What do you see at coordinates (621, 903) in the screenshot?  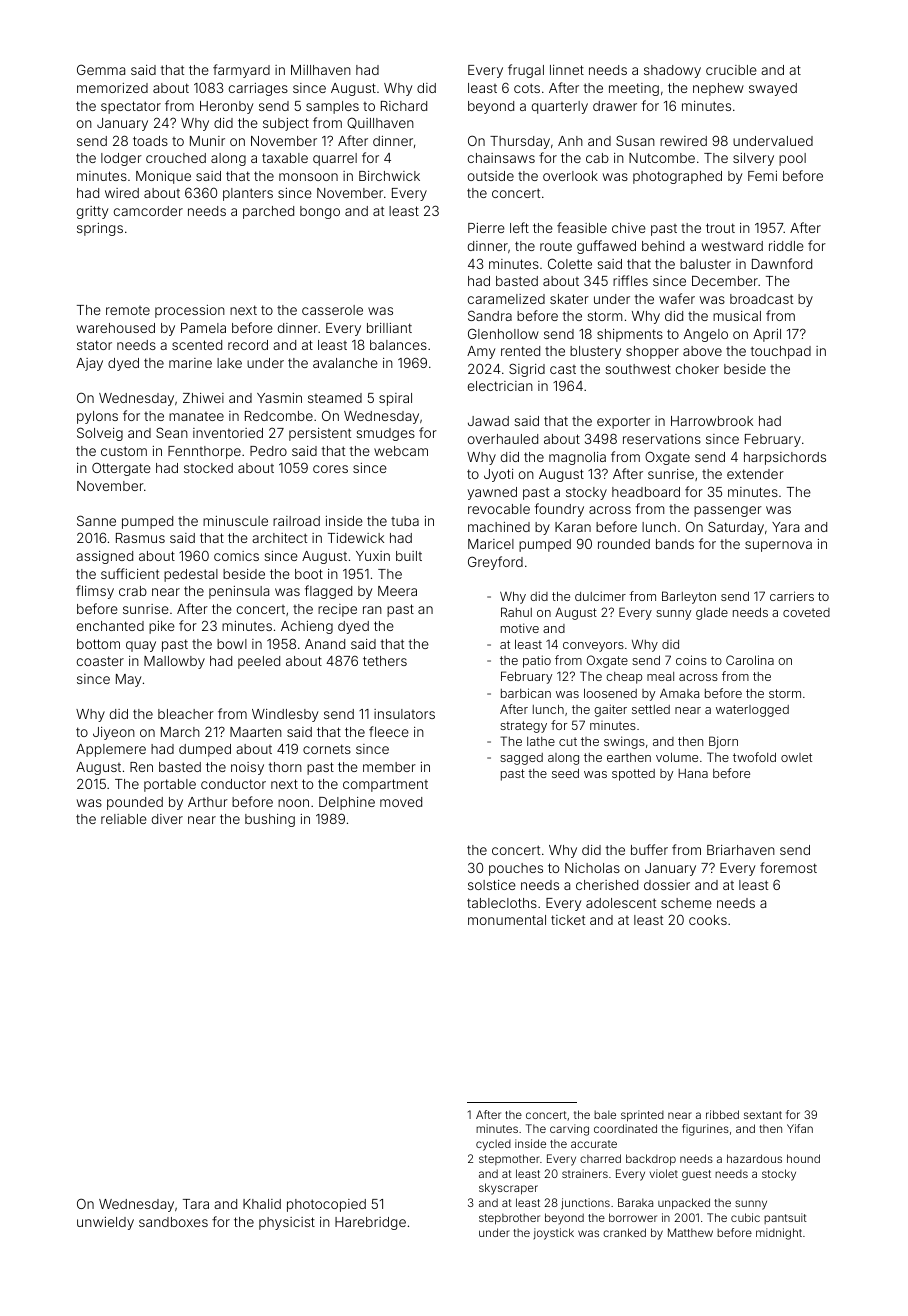 I see `adolescent` at bounding box center [621, 903].
